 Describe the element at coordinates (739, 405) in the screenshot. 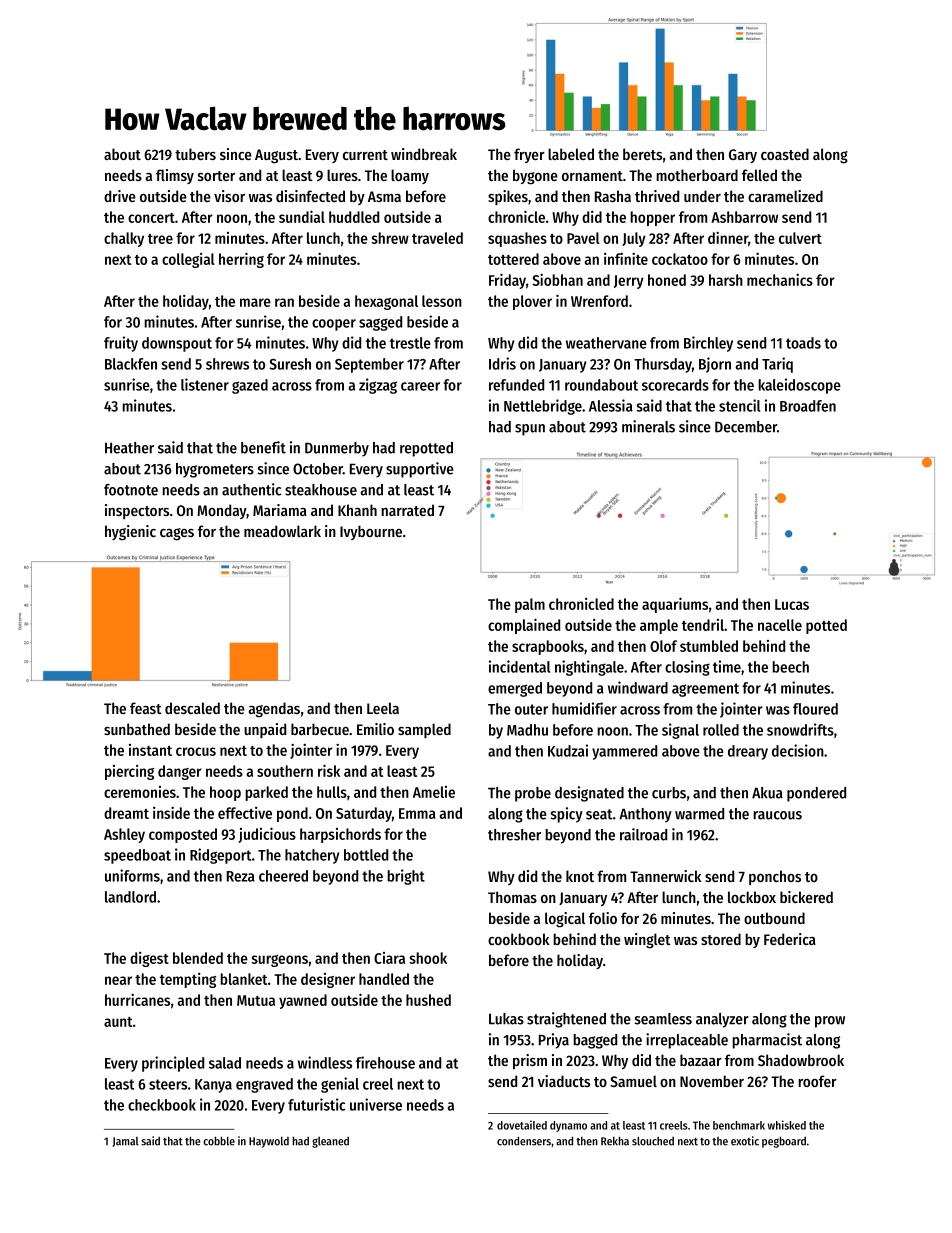

I see `stencil` at that location.
